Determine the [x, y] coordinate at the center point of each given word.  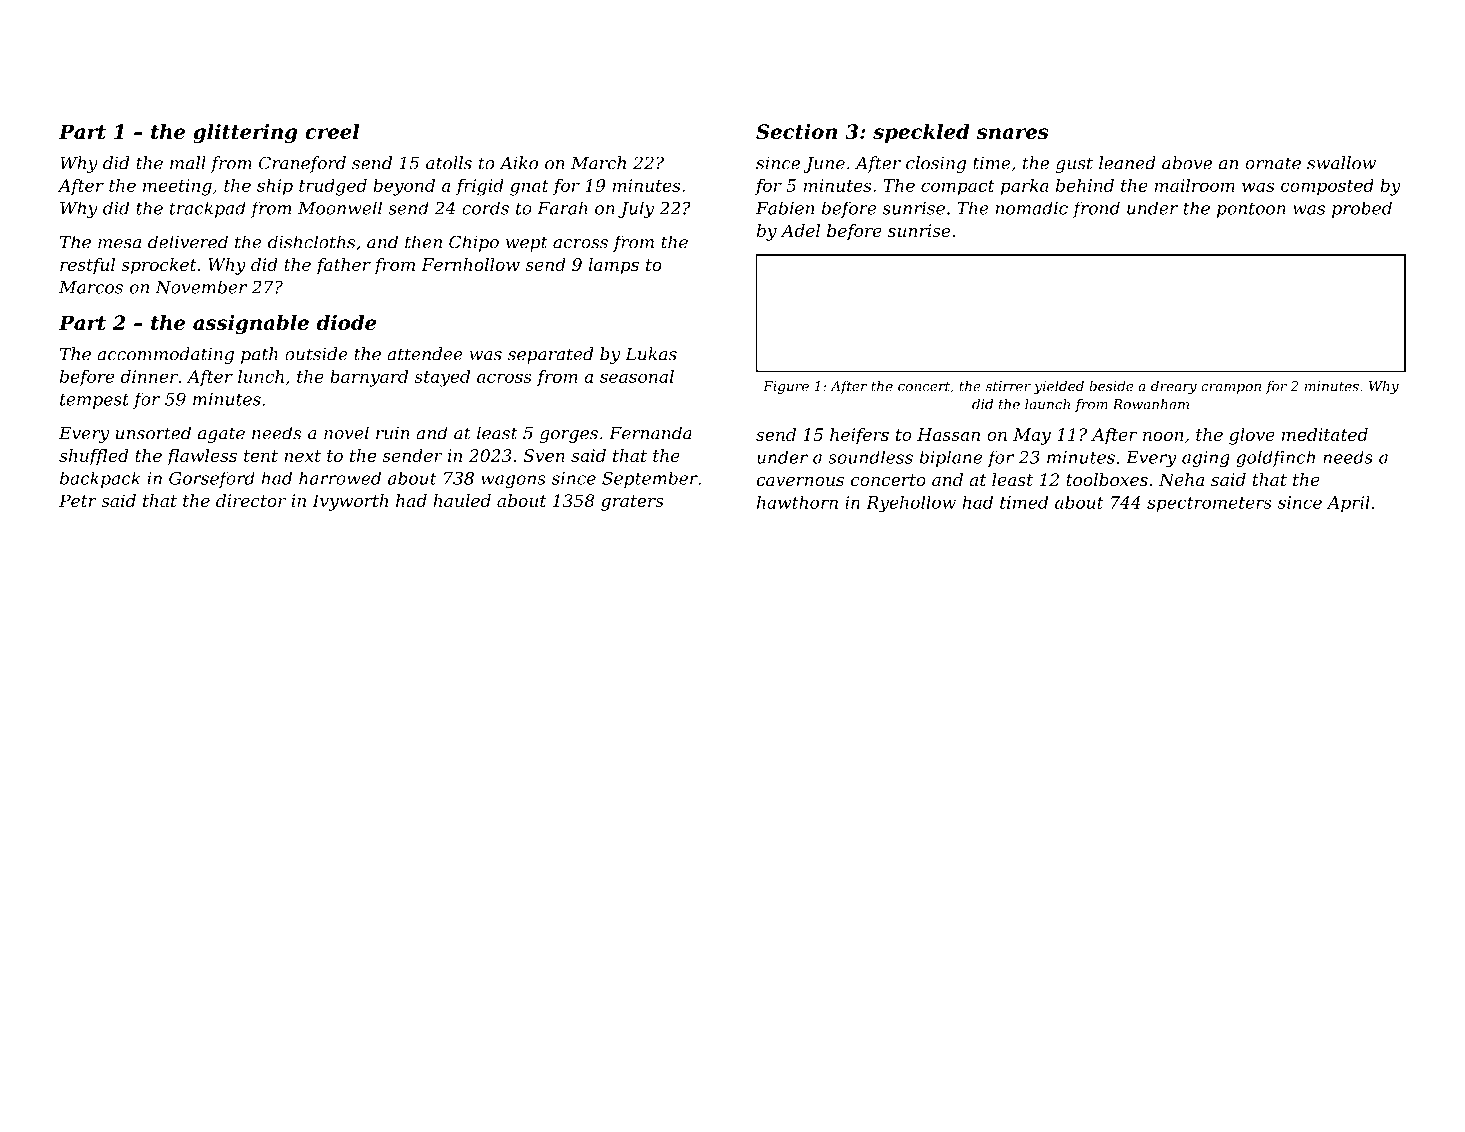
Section [796, 131]
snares [1013, 133]
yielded [1059, 387]
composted [1327, 187]
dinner [149, 376]
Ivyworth [350, 502]
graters [632, 503]
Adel [800, 230]
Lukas [651, 354]
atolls [449, 163]
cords [485, 208]
